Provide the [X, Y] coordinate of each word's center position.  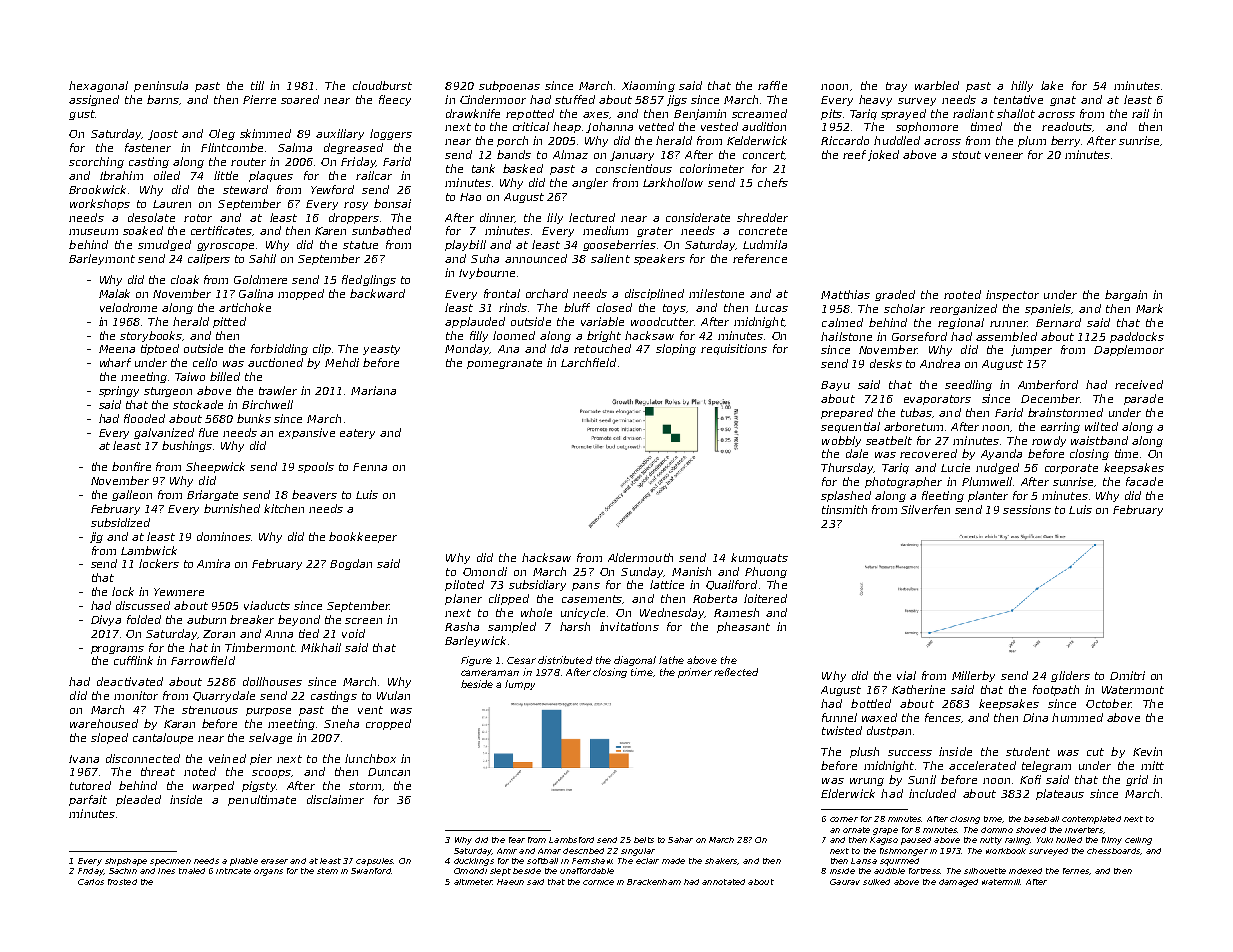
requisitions [734, 349]
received [1139, 384]
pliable [244, 862]
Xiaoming [648, 86]
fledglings [369, 280]
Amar [549, 851]
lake [1052, 85]
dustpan [889, 731]
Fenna [370, 467]
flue [208, 432]
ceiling [1138, 841]
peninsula [161, 86]
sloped [109, 738]
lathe [671, 660]
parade [1143, 399]
